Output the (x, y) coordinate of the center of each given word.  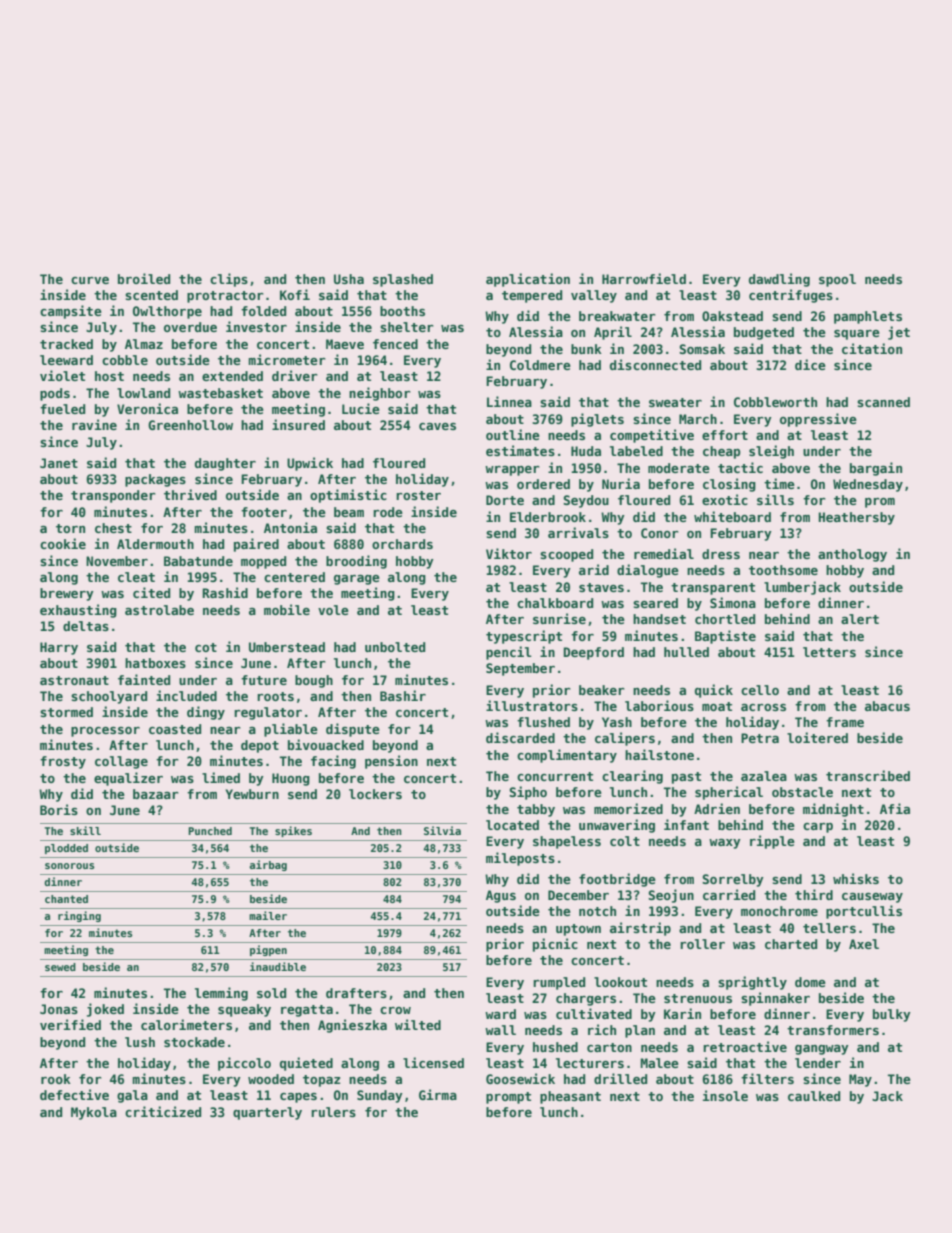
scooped (566, 555)
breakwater (617, 316)
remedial (664, 553)
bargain (876, 469)
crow (395, 1010)
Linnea (509, 401)
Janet (59, 463)
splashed (403, 280)
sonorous (69, 866)
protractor (225, 297)
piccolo (244, 1064)
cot (206, 647)
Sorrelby (733, 880)
